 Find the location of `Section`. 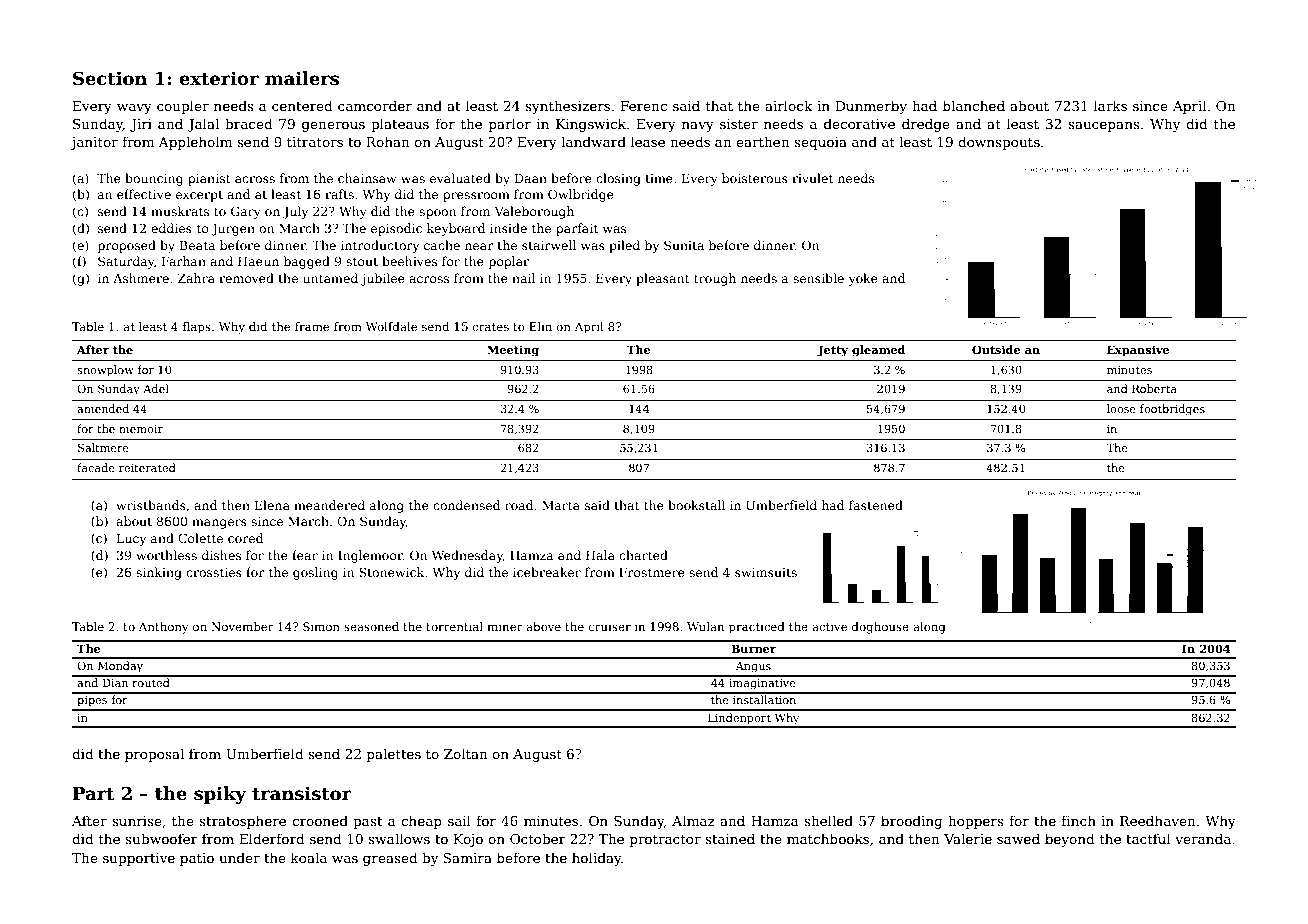

Section is located at coordinates (110, 78).
